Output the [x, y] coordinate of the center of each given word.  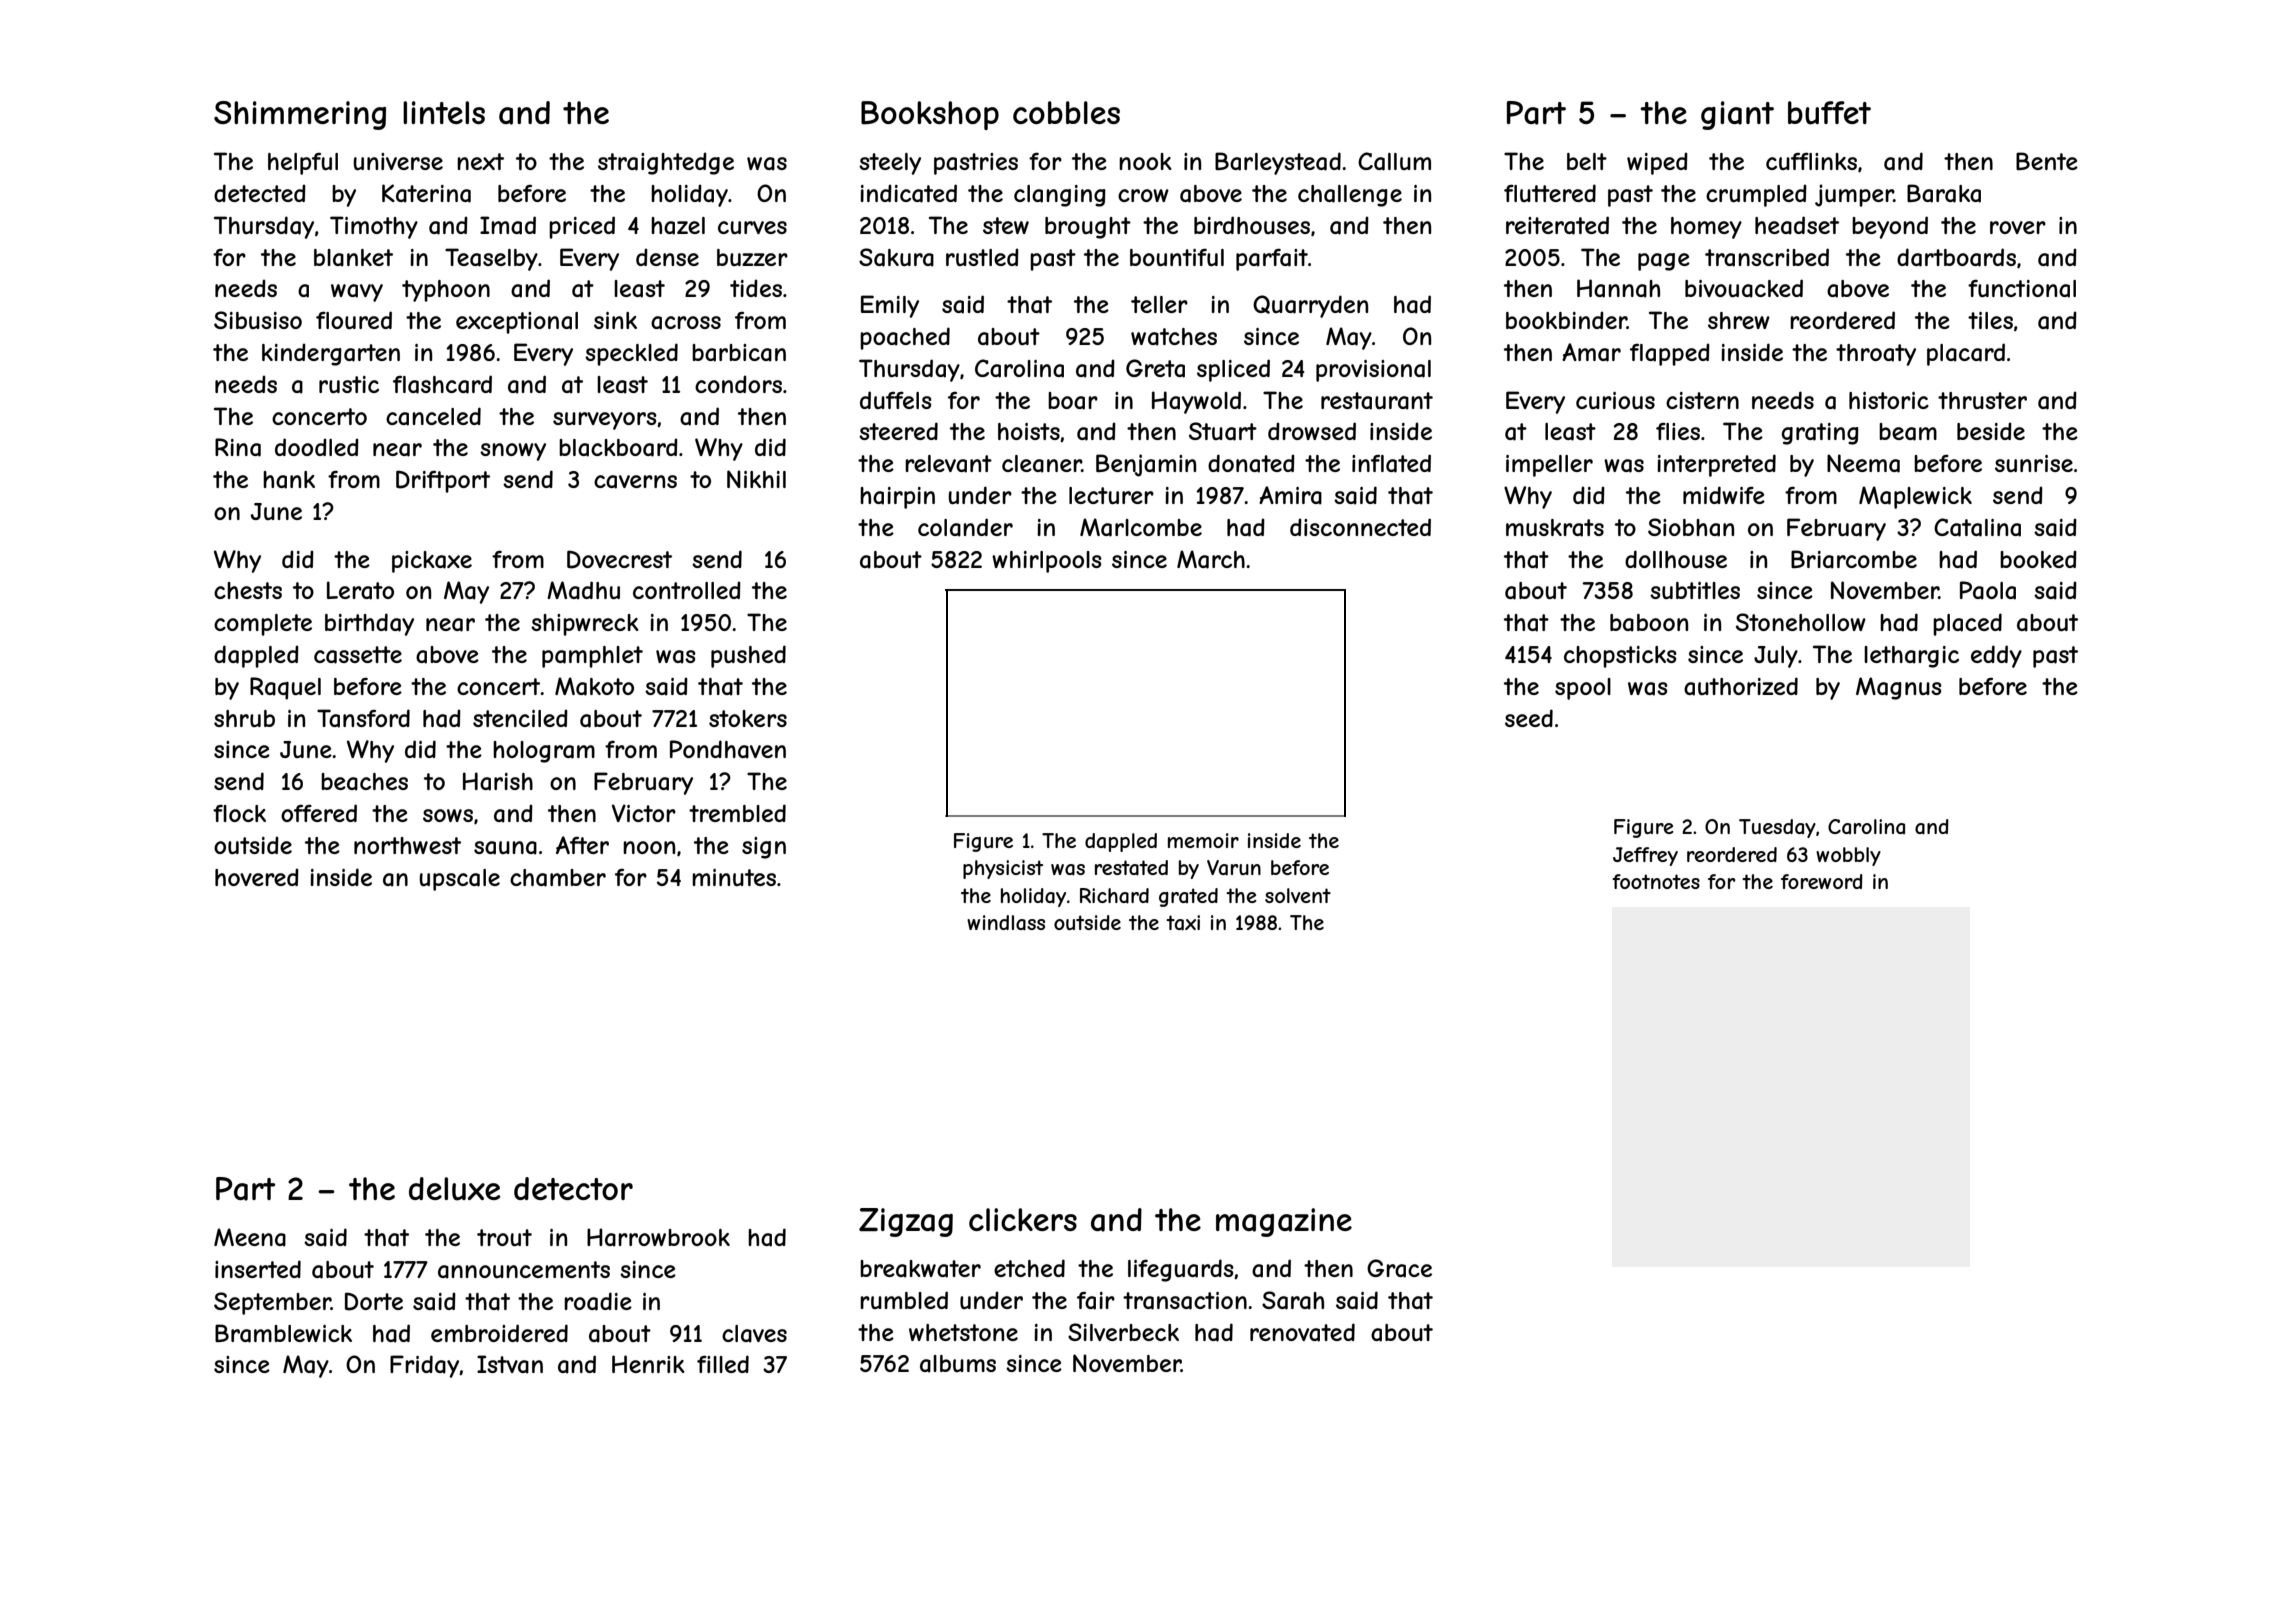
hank [289, 480]
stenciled [520, 718]
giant [1737, 115]
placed [1967, 624]
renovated [1302, 1332]
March [1211, 559]
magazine [1284, 1222]
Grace [1399, 1268]
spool [1583, 689]
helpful [303, 163]
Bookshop [930, 115]
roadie [598, 1301]
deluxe [455, 1189]
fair [1096, 1300]
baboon [1649, 623]
